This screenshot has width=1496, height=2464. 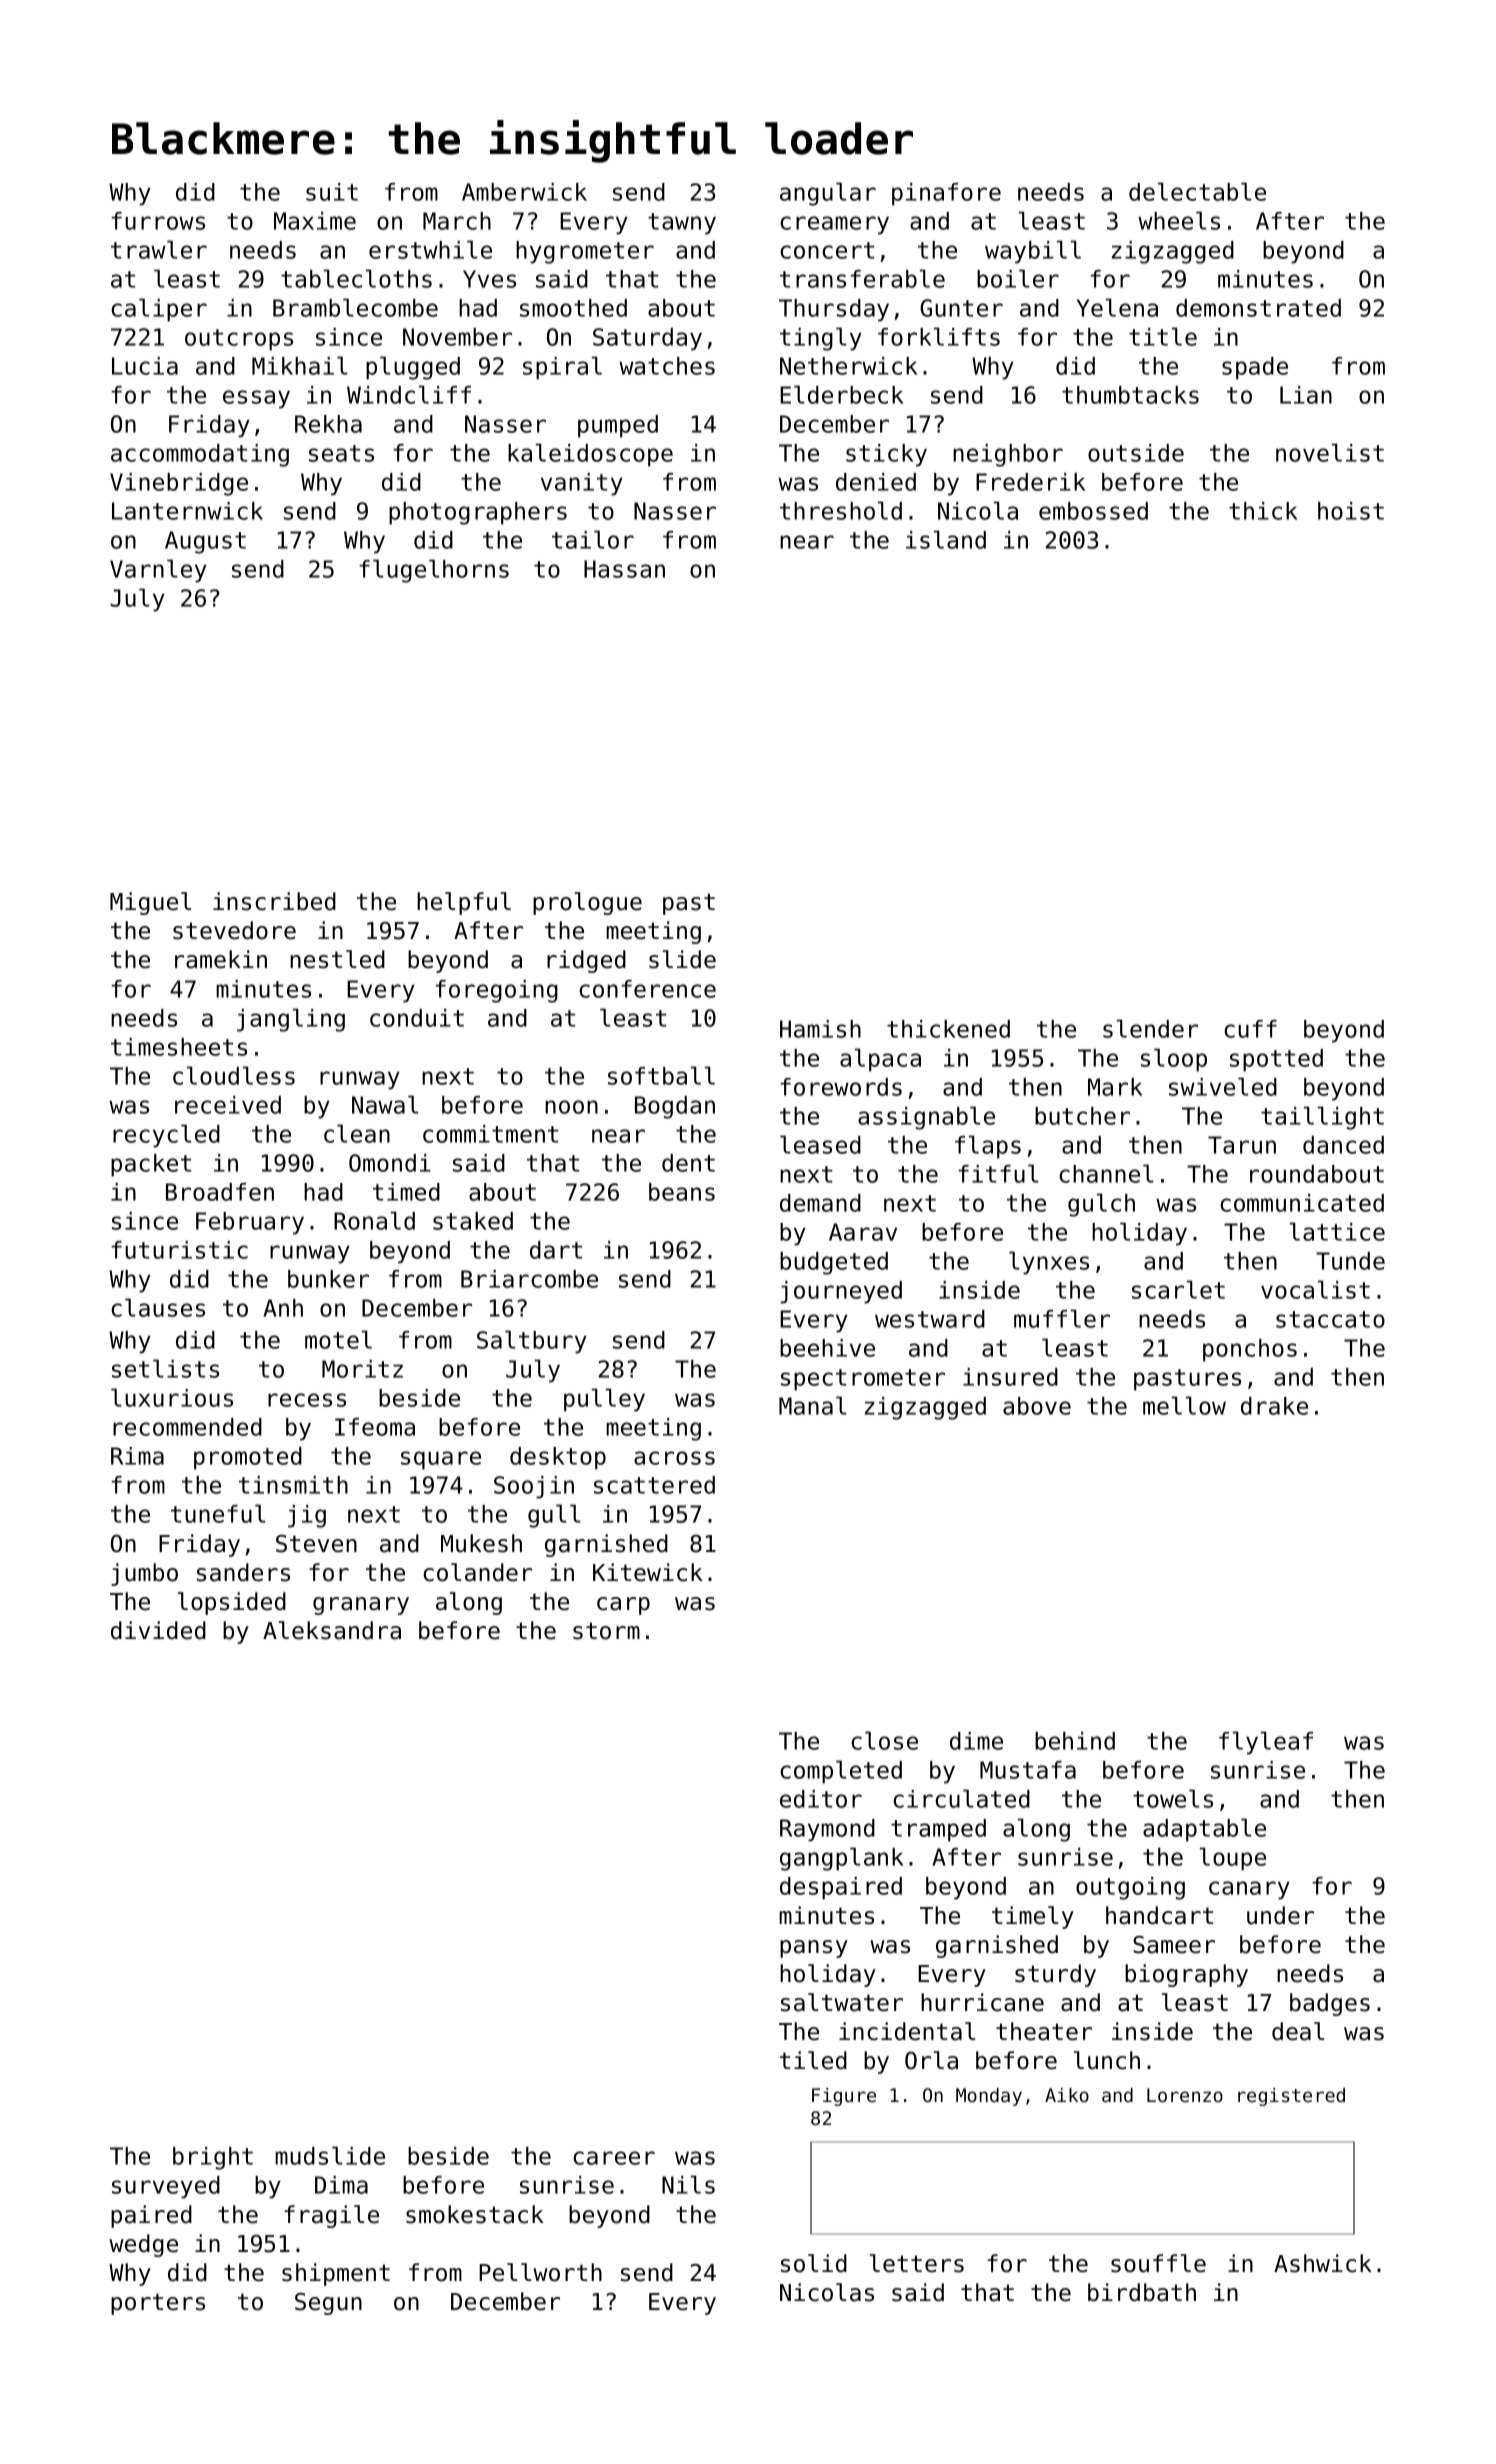 What do you see at coordinates (328, 2304) in the screenshot?
I see `Segun` at bounding box center [328, 2304].
